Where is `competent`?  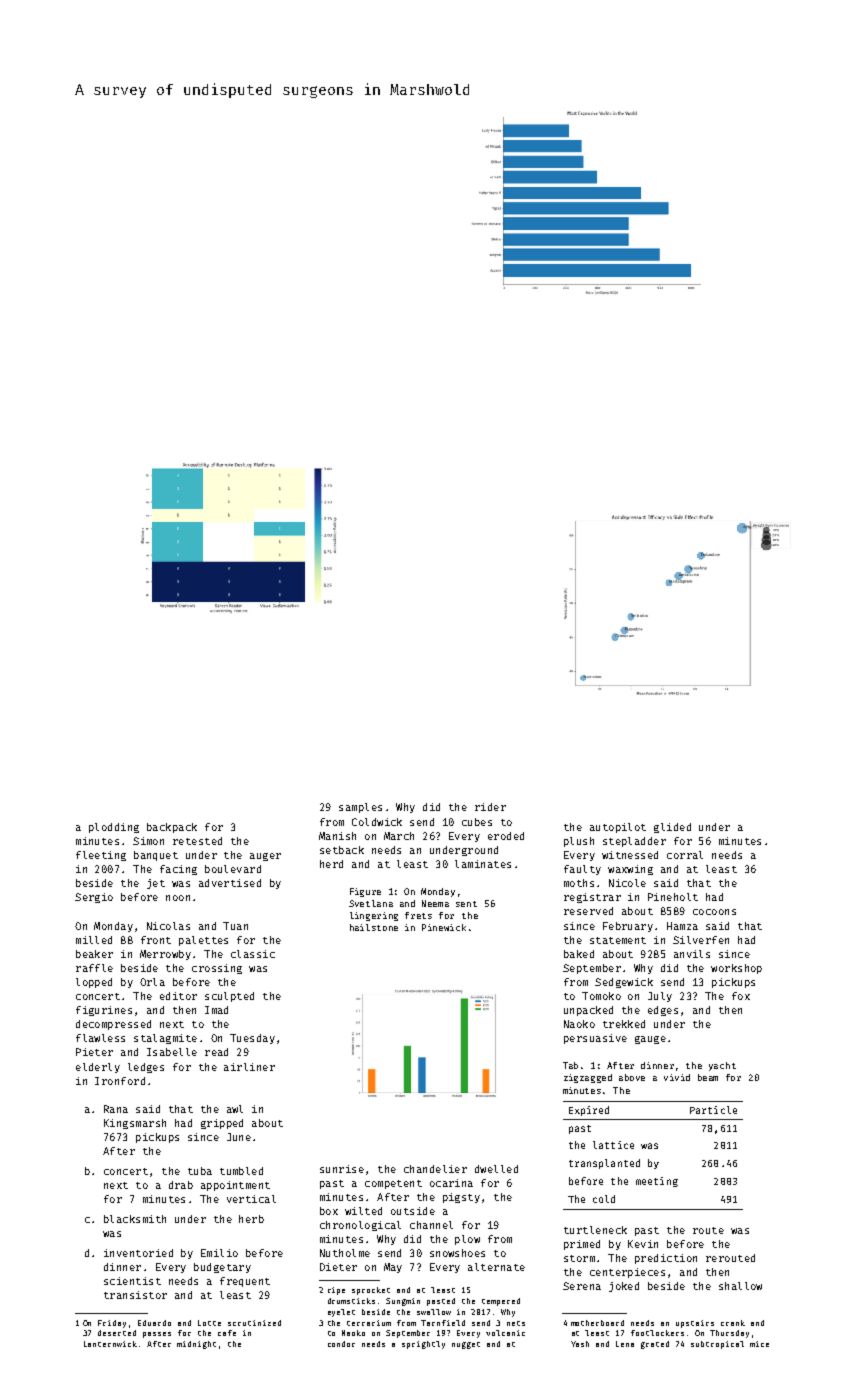 competent is located at coordinates (393, 1184).
